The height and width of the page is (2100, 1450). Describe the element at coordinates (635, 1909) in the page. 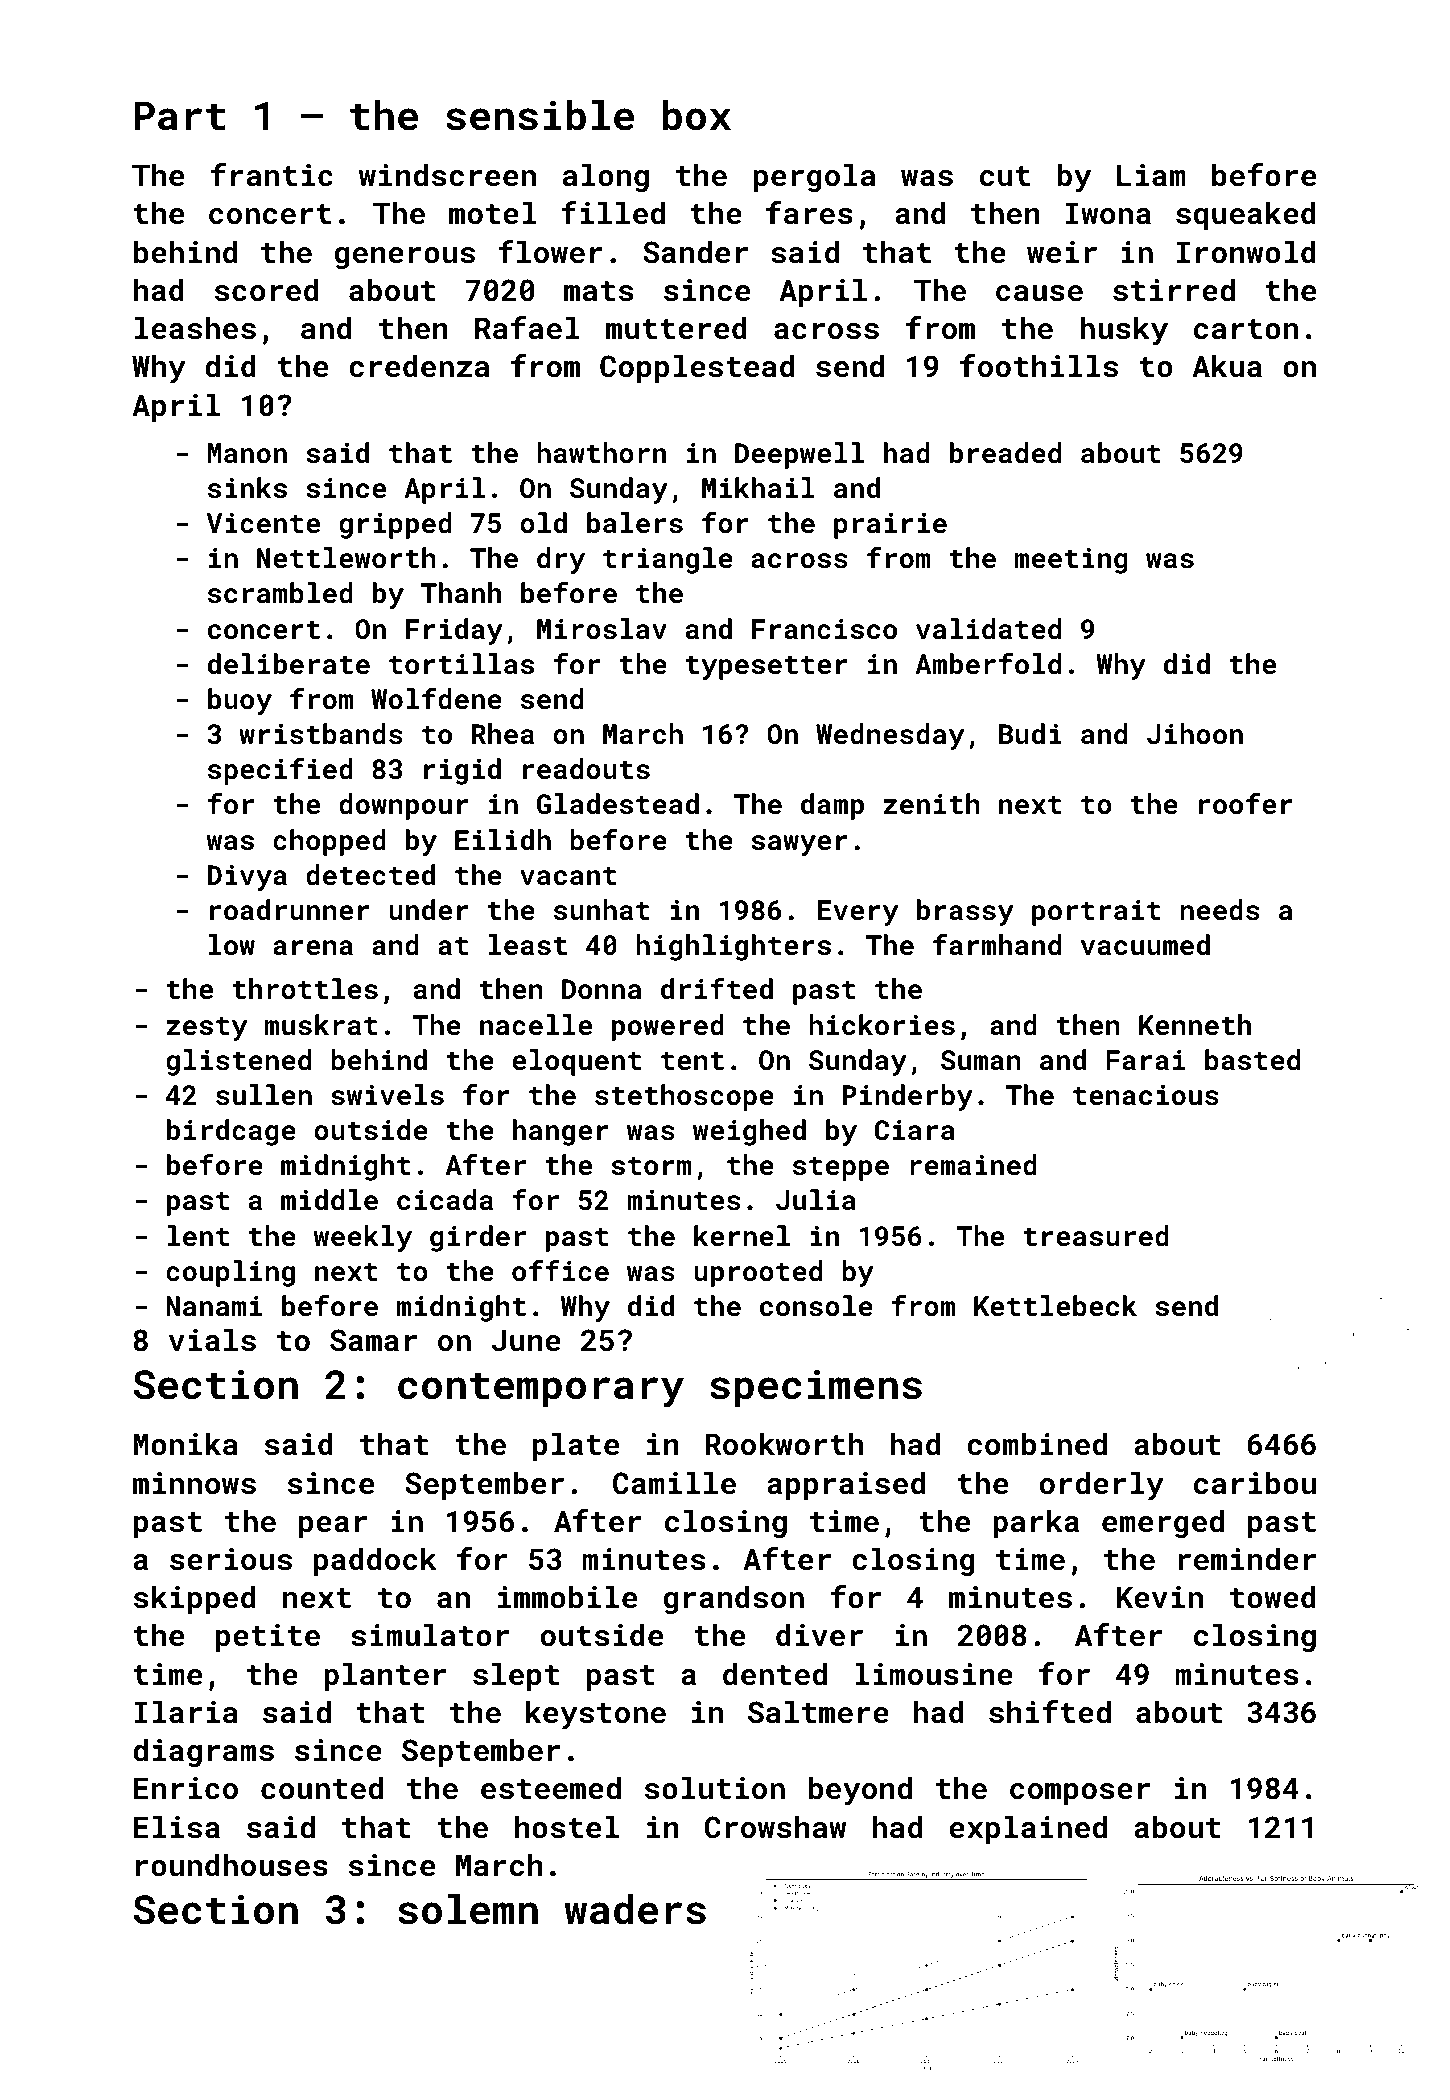

I see `waders` at that location.
